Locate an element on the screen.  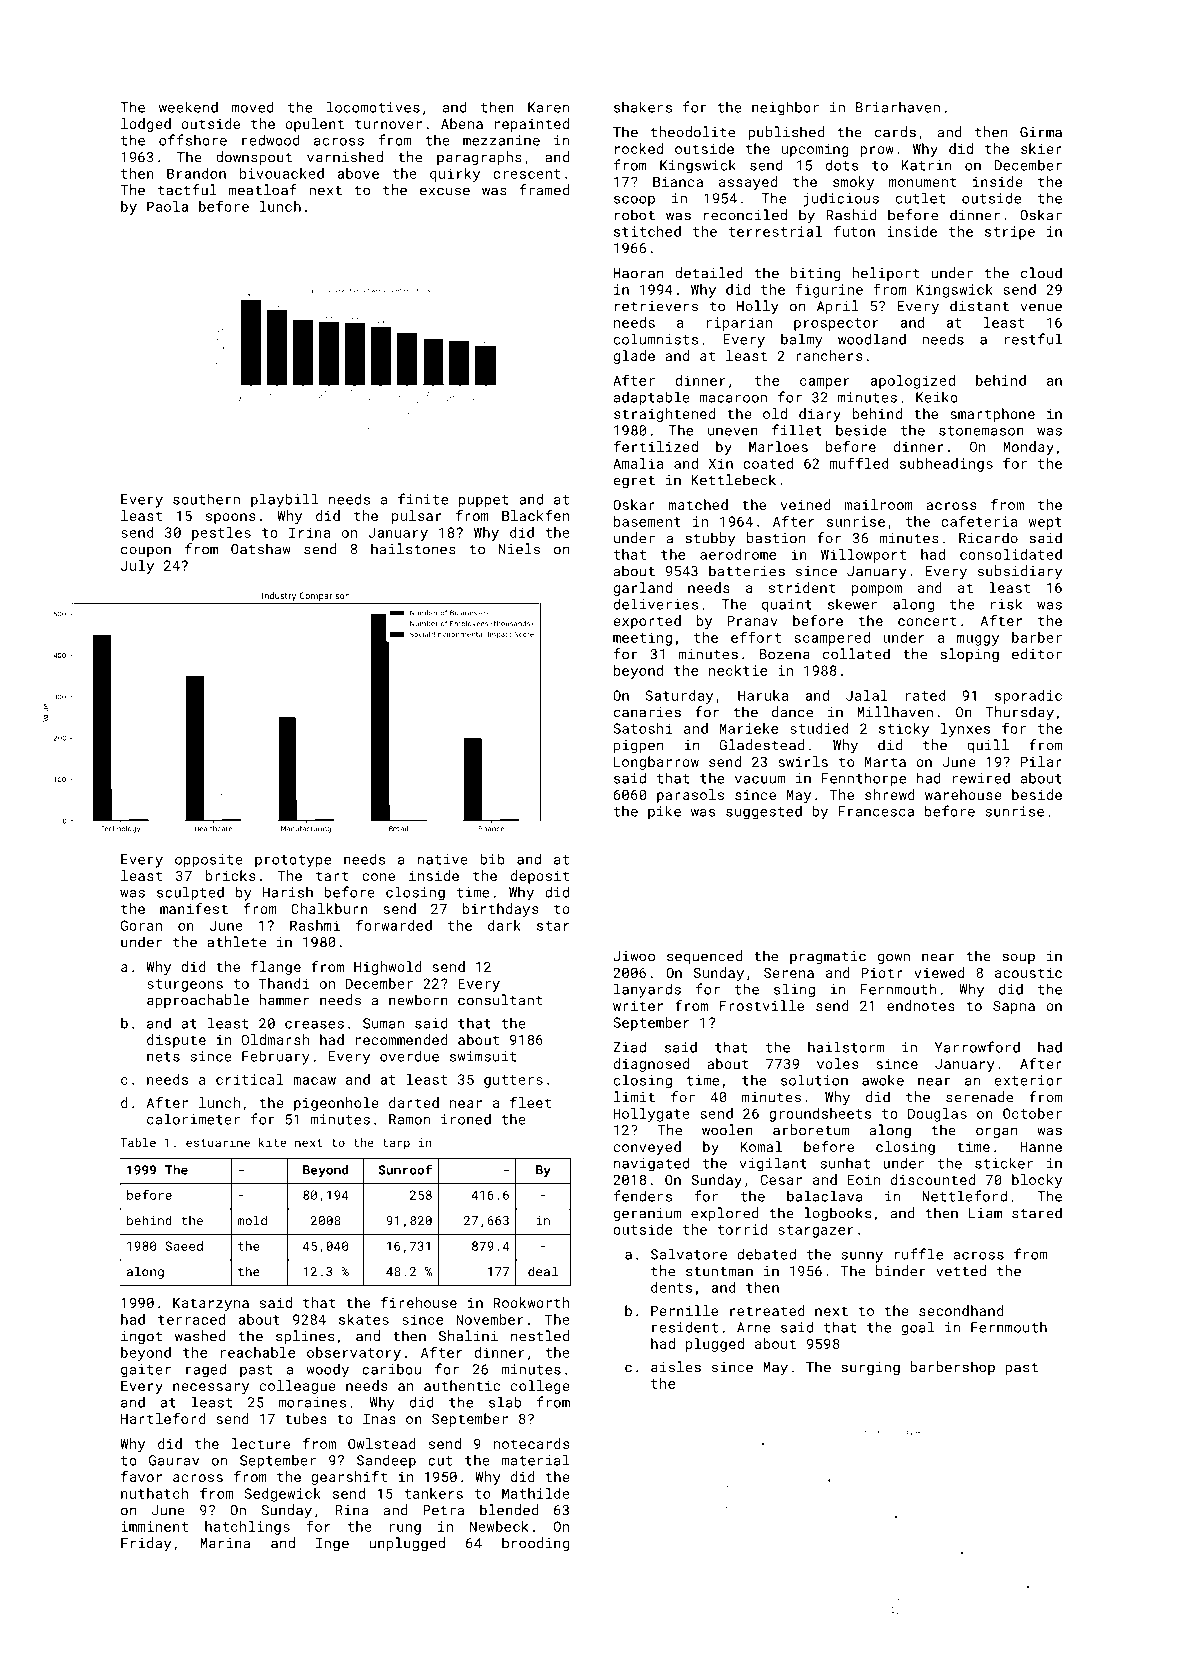
Francesca is located at coordinates (876, 811).
